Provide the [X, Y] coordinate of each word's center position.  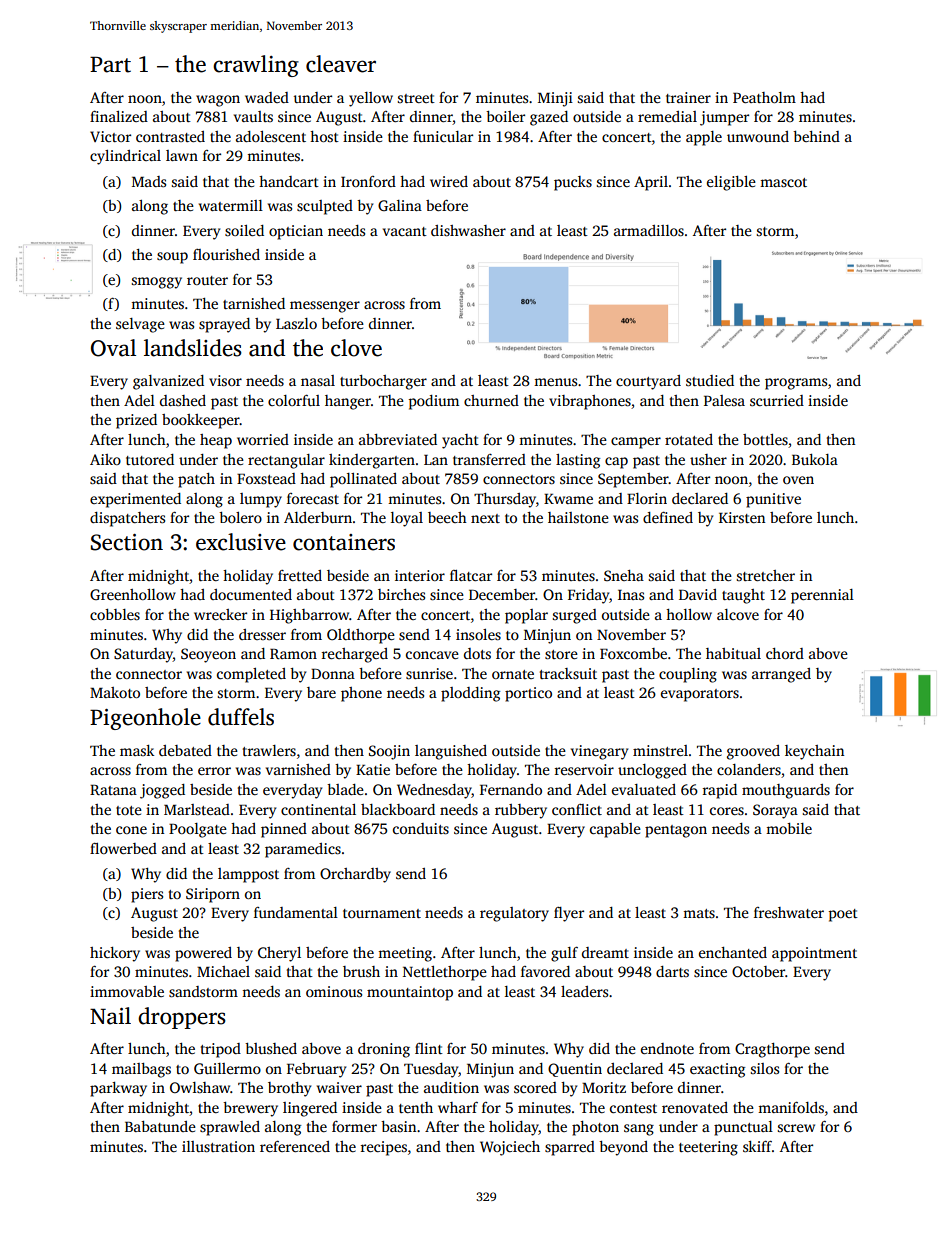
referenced [295, 1146]
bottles [765, 439]
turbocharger [383, 382]
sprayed [224, 325]
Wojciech [510, 1148]
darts [672, 971]
